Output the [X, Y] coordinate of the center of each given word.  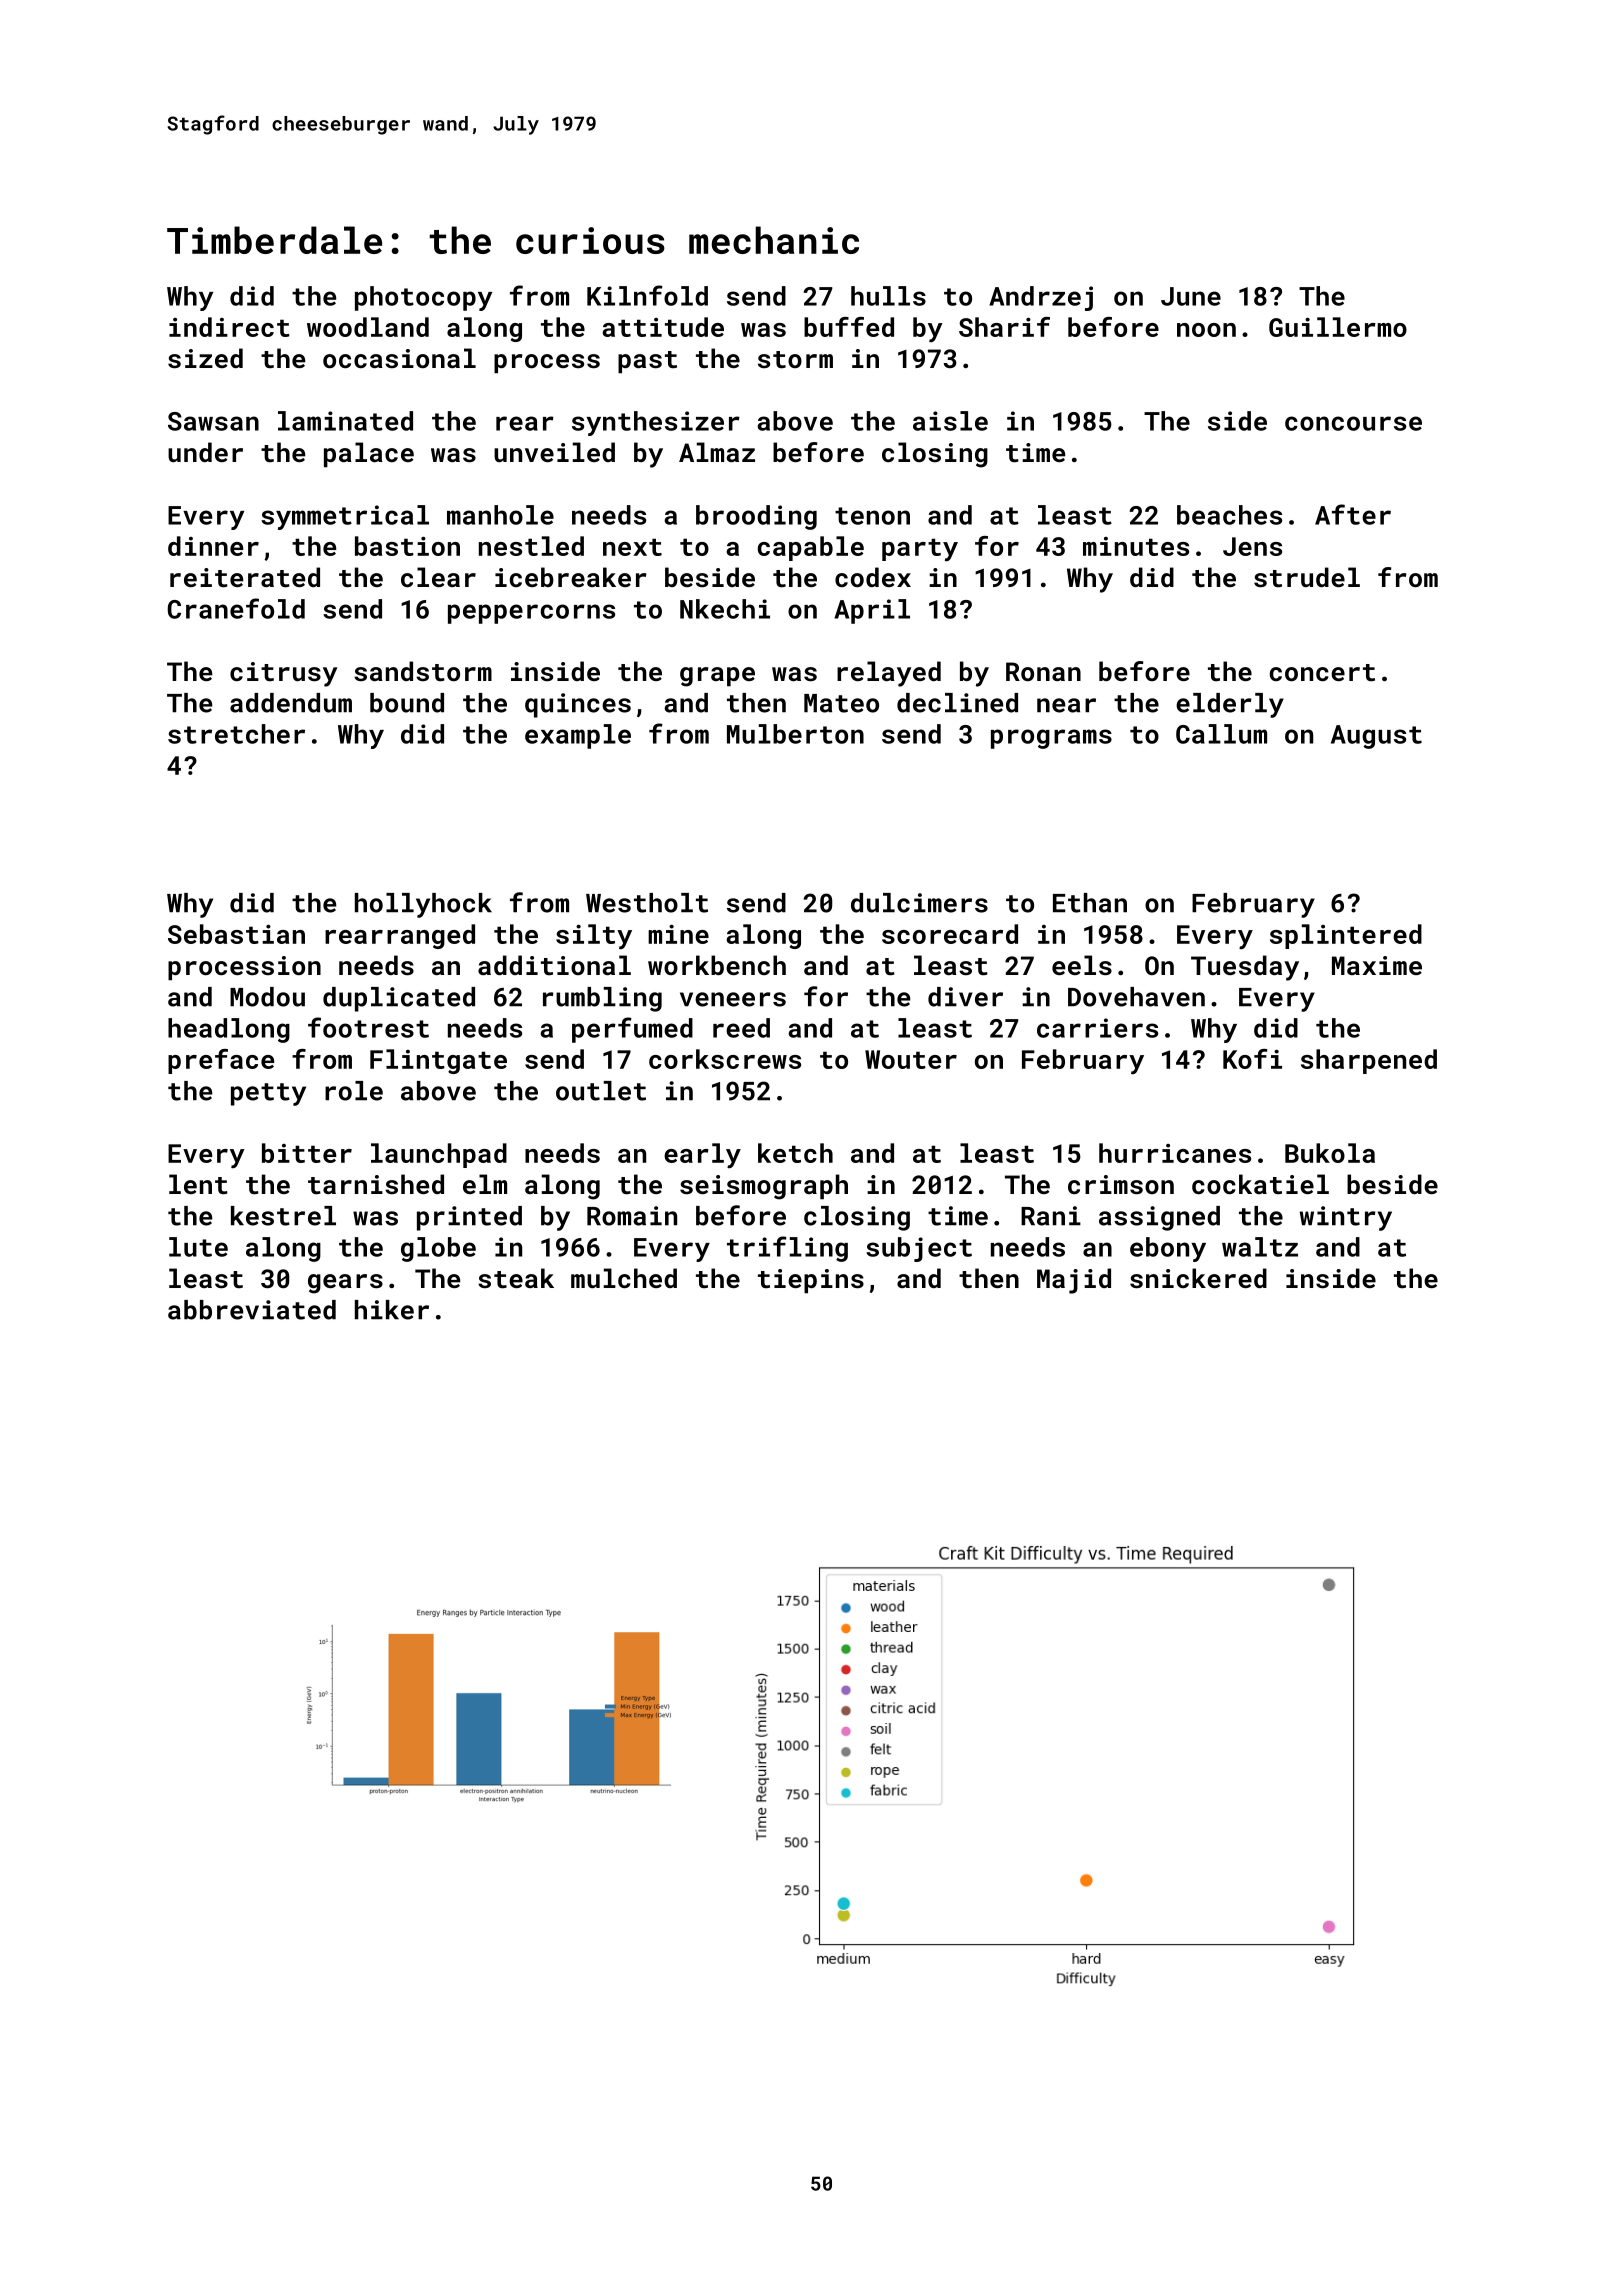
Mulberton [795, 734]
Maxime [1377, 965]
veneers [733, 999]
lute [198, 1247]
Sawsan [213, 421]
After [1353, 514]
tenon [872, 516]
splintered [1346, 936]
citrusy [283, 674]
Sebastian [236, 934]
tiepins [811, 1281]
